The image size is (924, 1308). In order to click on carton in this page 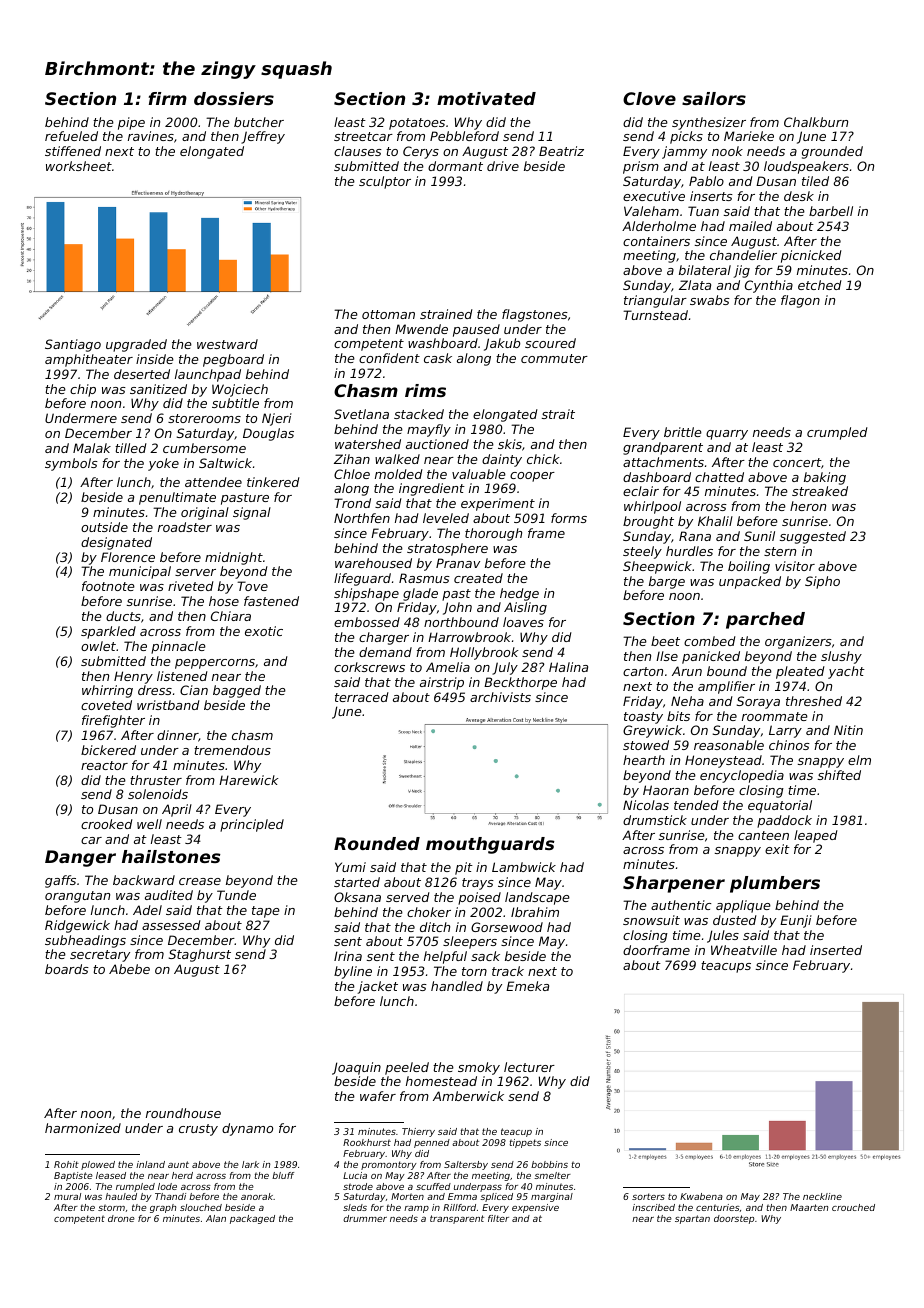, I will do `click(643, 671)`.
